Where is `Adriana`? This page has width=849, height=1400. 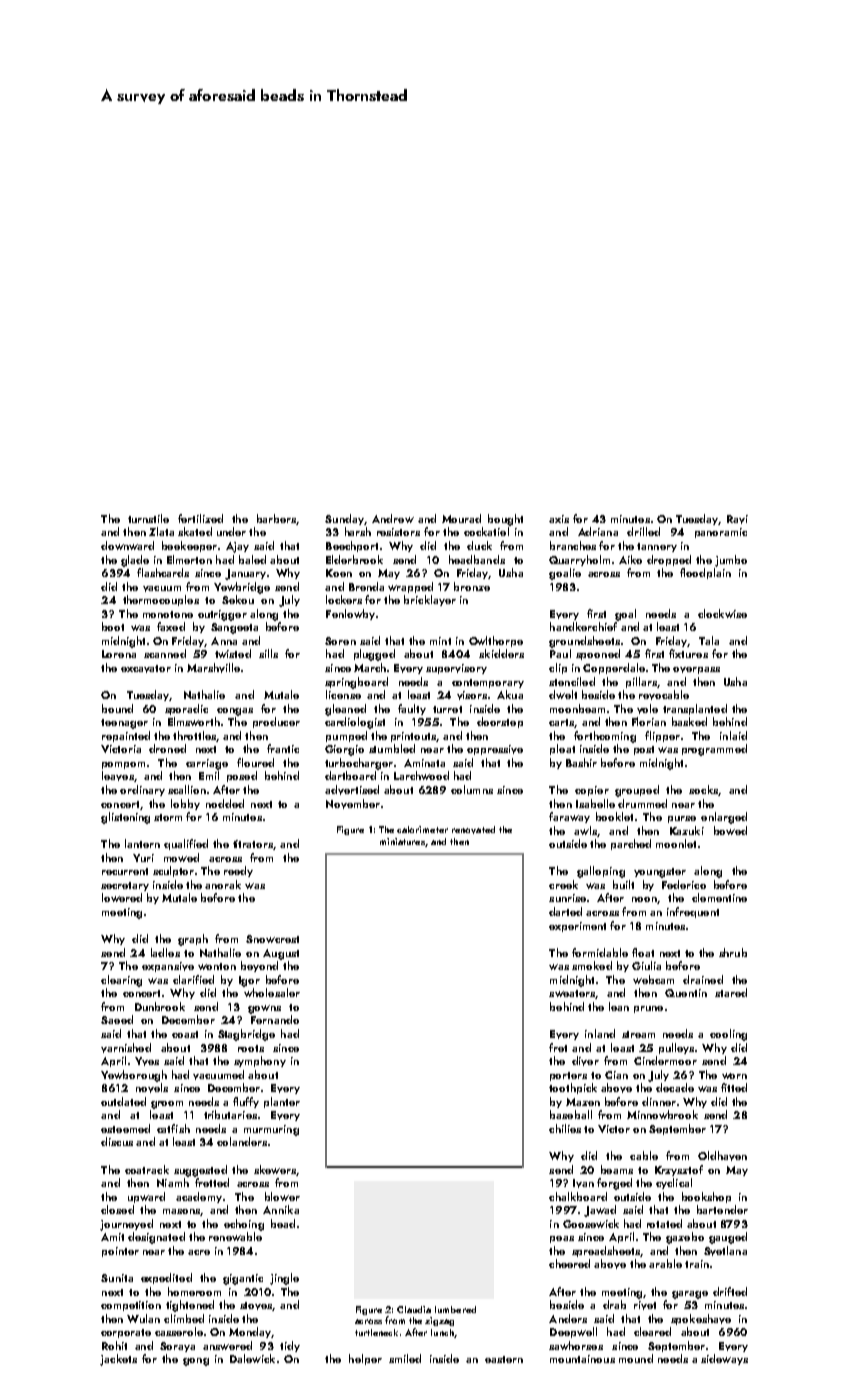 Adriana is located at coordinates (598, 531).
